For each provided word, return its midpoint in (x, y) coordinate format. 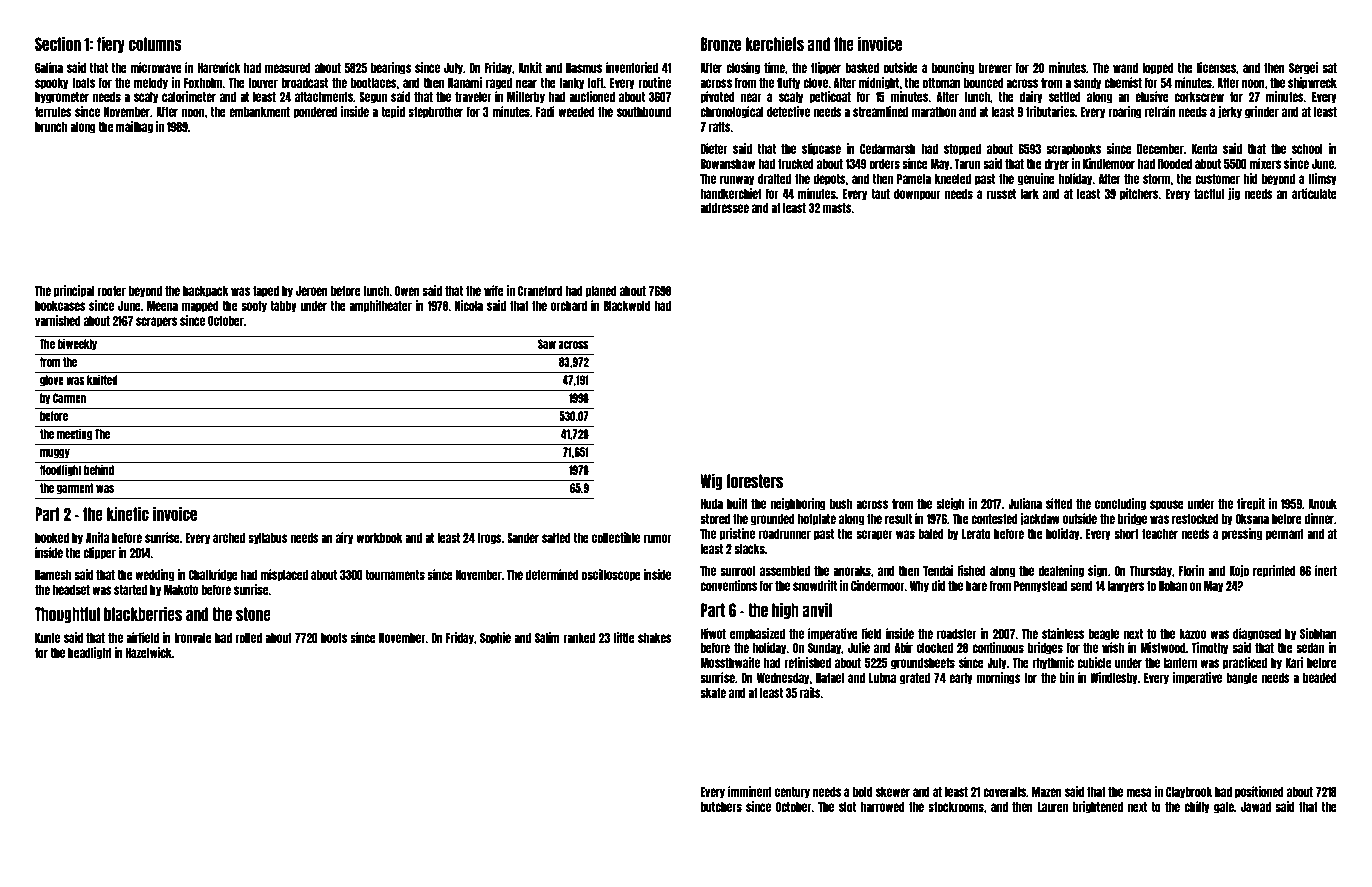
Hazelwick (148, 652)
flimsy (1322, 179)
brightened (1098, 807)
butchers (721, 807)
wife (494, 290)
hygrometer (62, 98)
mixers (1265, 163)
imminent (750, 791)
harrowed (882, 807)
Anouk (1322, 504)
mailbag (134, 127)
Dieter (714, 148)
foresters (754, 481)
